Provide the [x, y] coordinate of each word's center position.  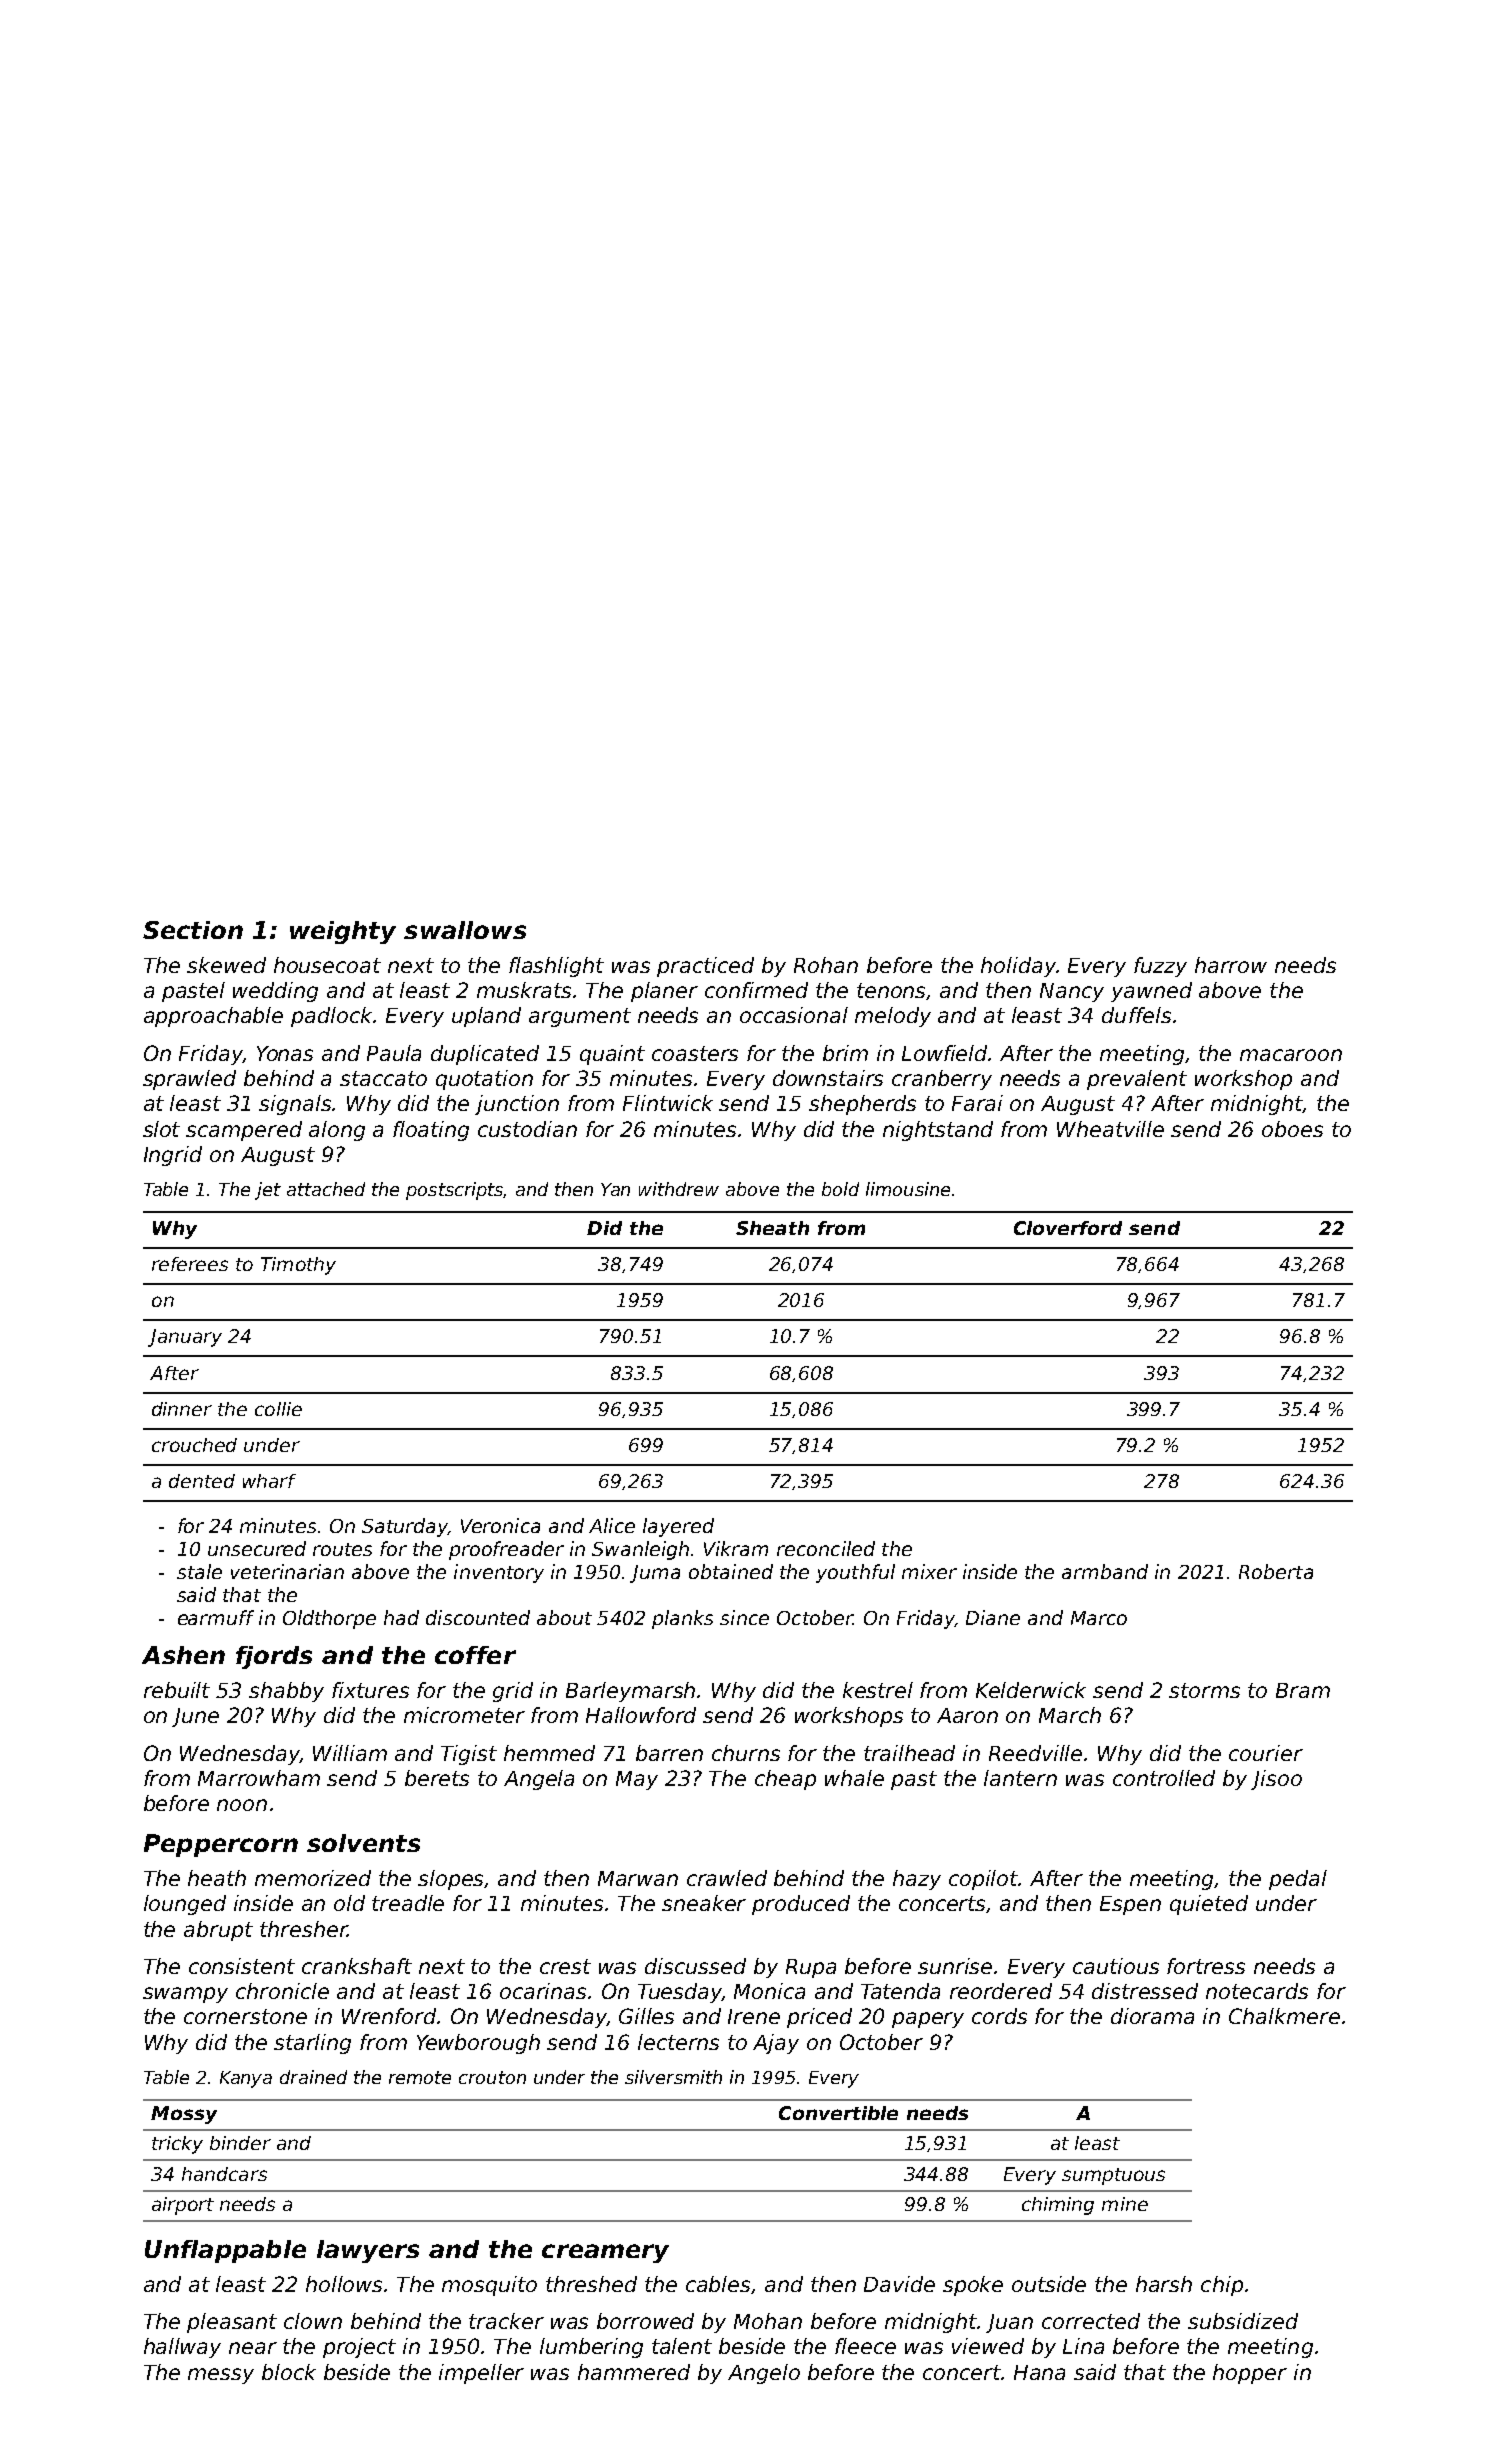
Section [193, 930]
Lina [1083, 2346]
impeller [481, 2374]
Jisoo [1276, 1780]
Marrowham [259, 1778]
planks [682, 1619]
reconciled [826, 1548]
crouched [194, 1445]
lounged [185, 1905]
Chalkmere [1284, 2016]
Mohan [768, 2321]
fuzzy [1160, 967]
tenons [892, 991]
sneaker [704, 1903]
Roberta [1276, 1571]
